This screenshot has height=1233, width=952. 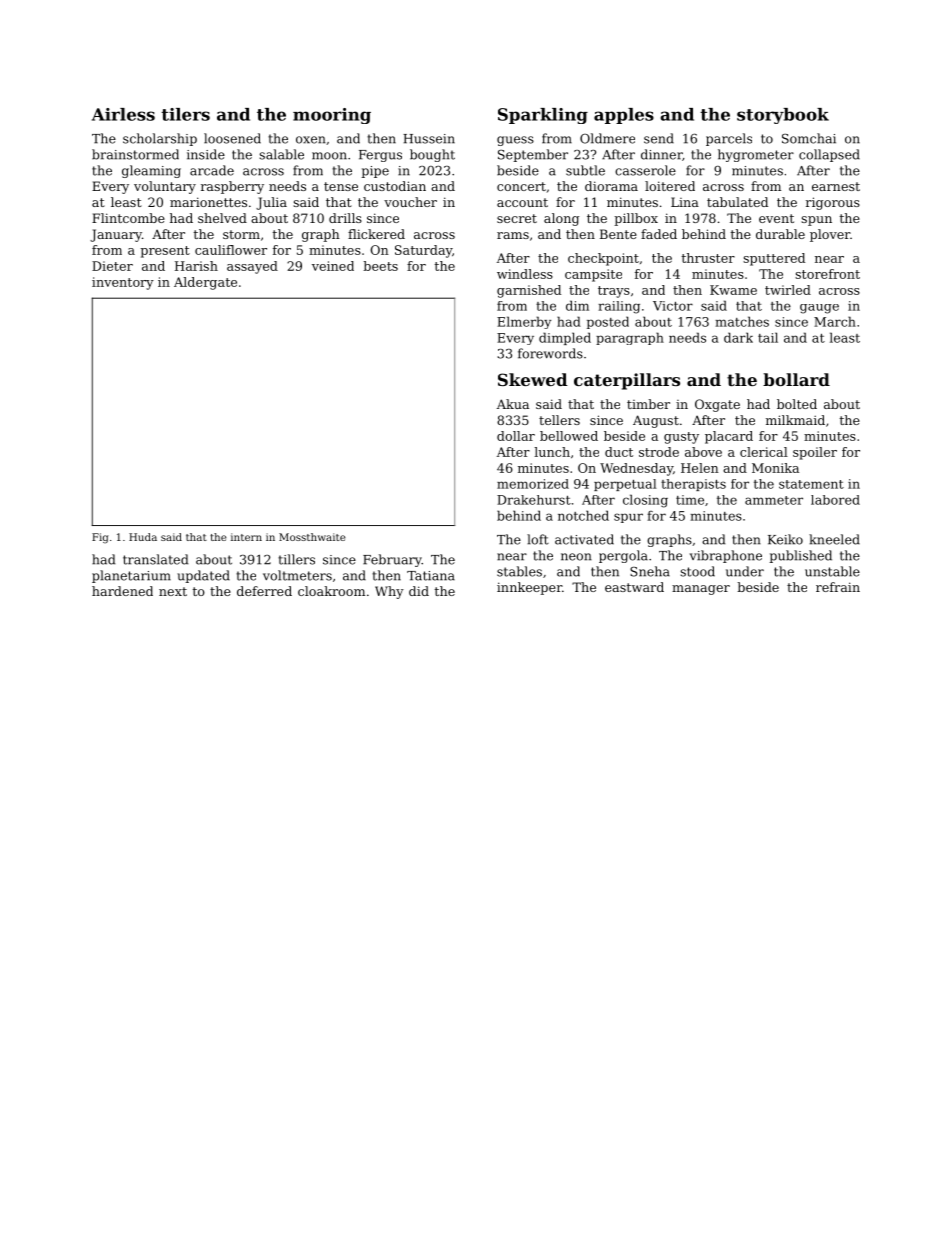 I want to click on salable, so click(x=281, y=154).
